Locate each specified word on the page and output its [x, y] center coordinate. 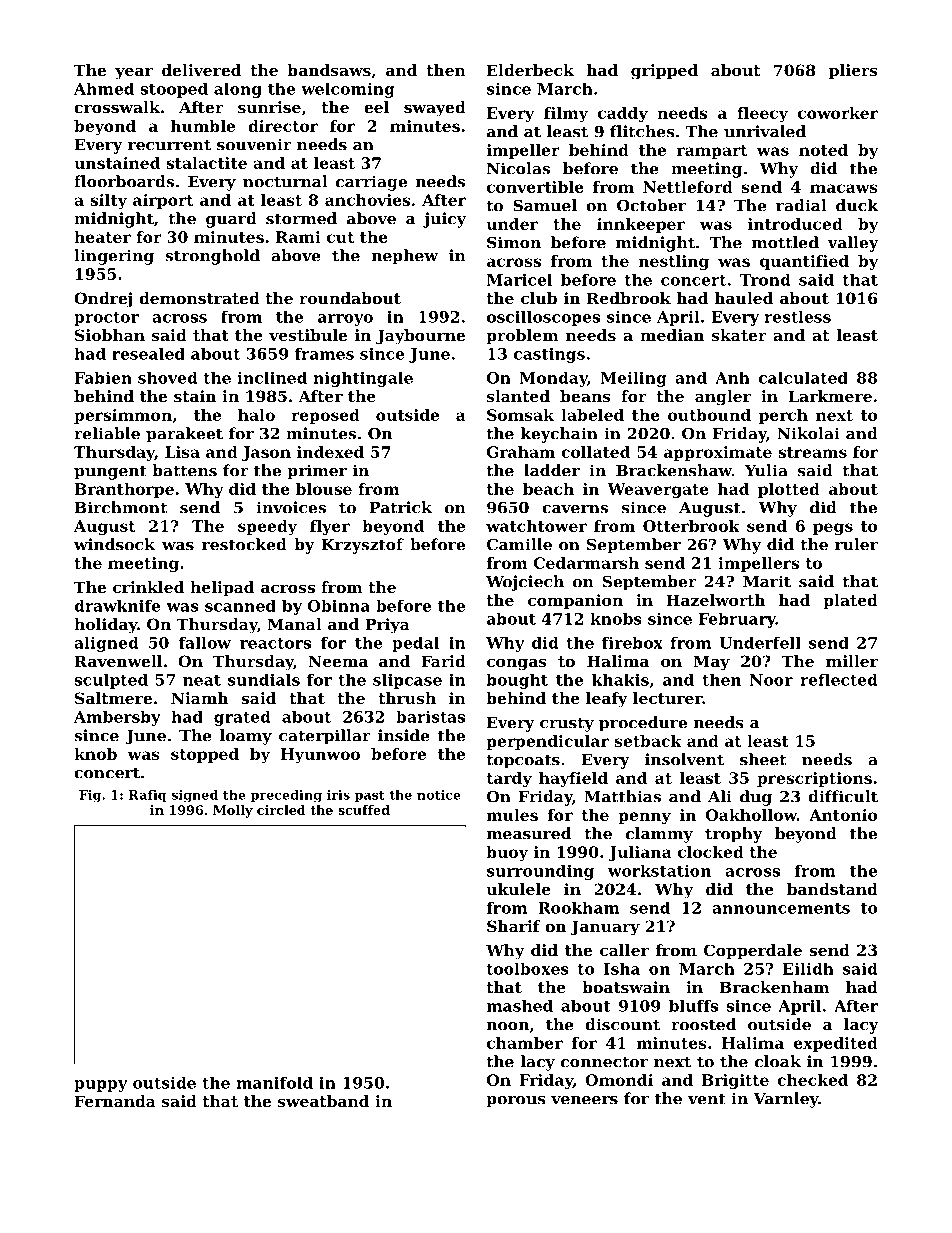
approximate [718, 453]
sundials [264, 680]
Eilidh [808, 968]
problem [522, 336]
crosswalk [117, 107]
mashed [520, 1006]
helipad [222, 588]
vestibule [308, 335]
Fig [90, 796]
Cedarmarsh [586, 563]
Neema [338, 661]
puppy [100, 1086]
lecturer [667, 698]
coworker [838, 113]
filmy [566, 114]
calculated [803, 378]
